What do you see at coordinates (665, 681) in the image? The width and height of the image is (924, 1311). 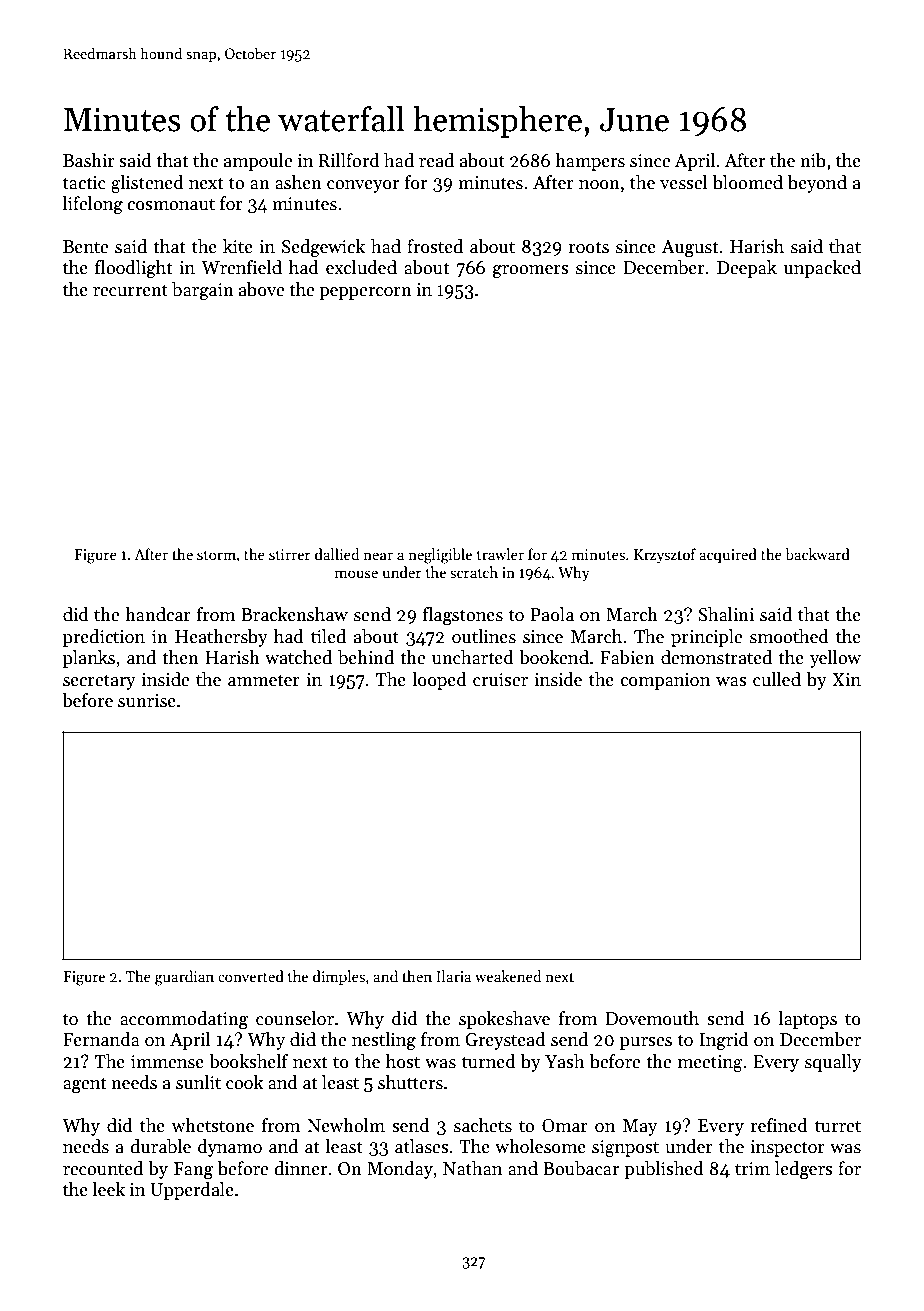 I see `companion` at bounding box center [665, 681].
